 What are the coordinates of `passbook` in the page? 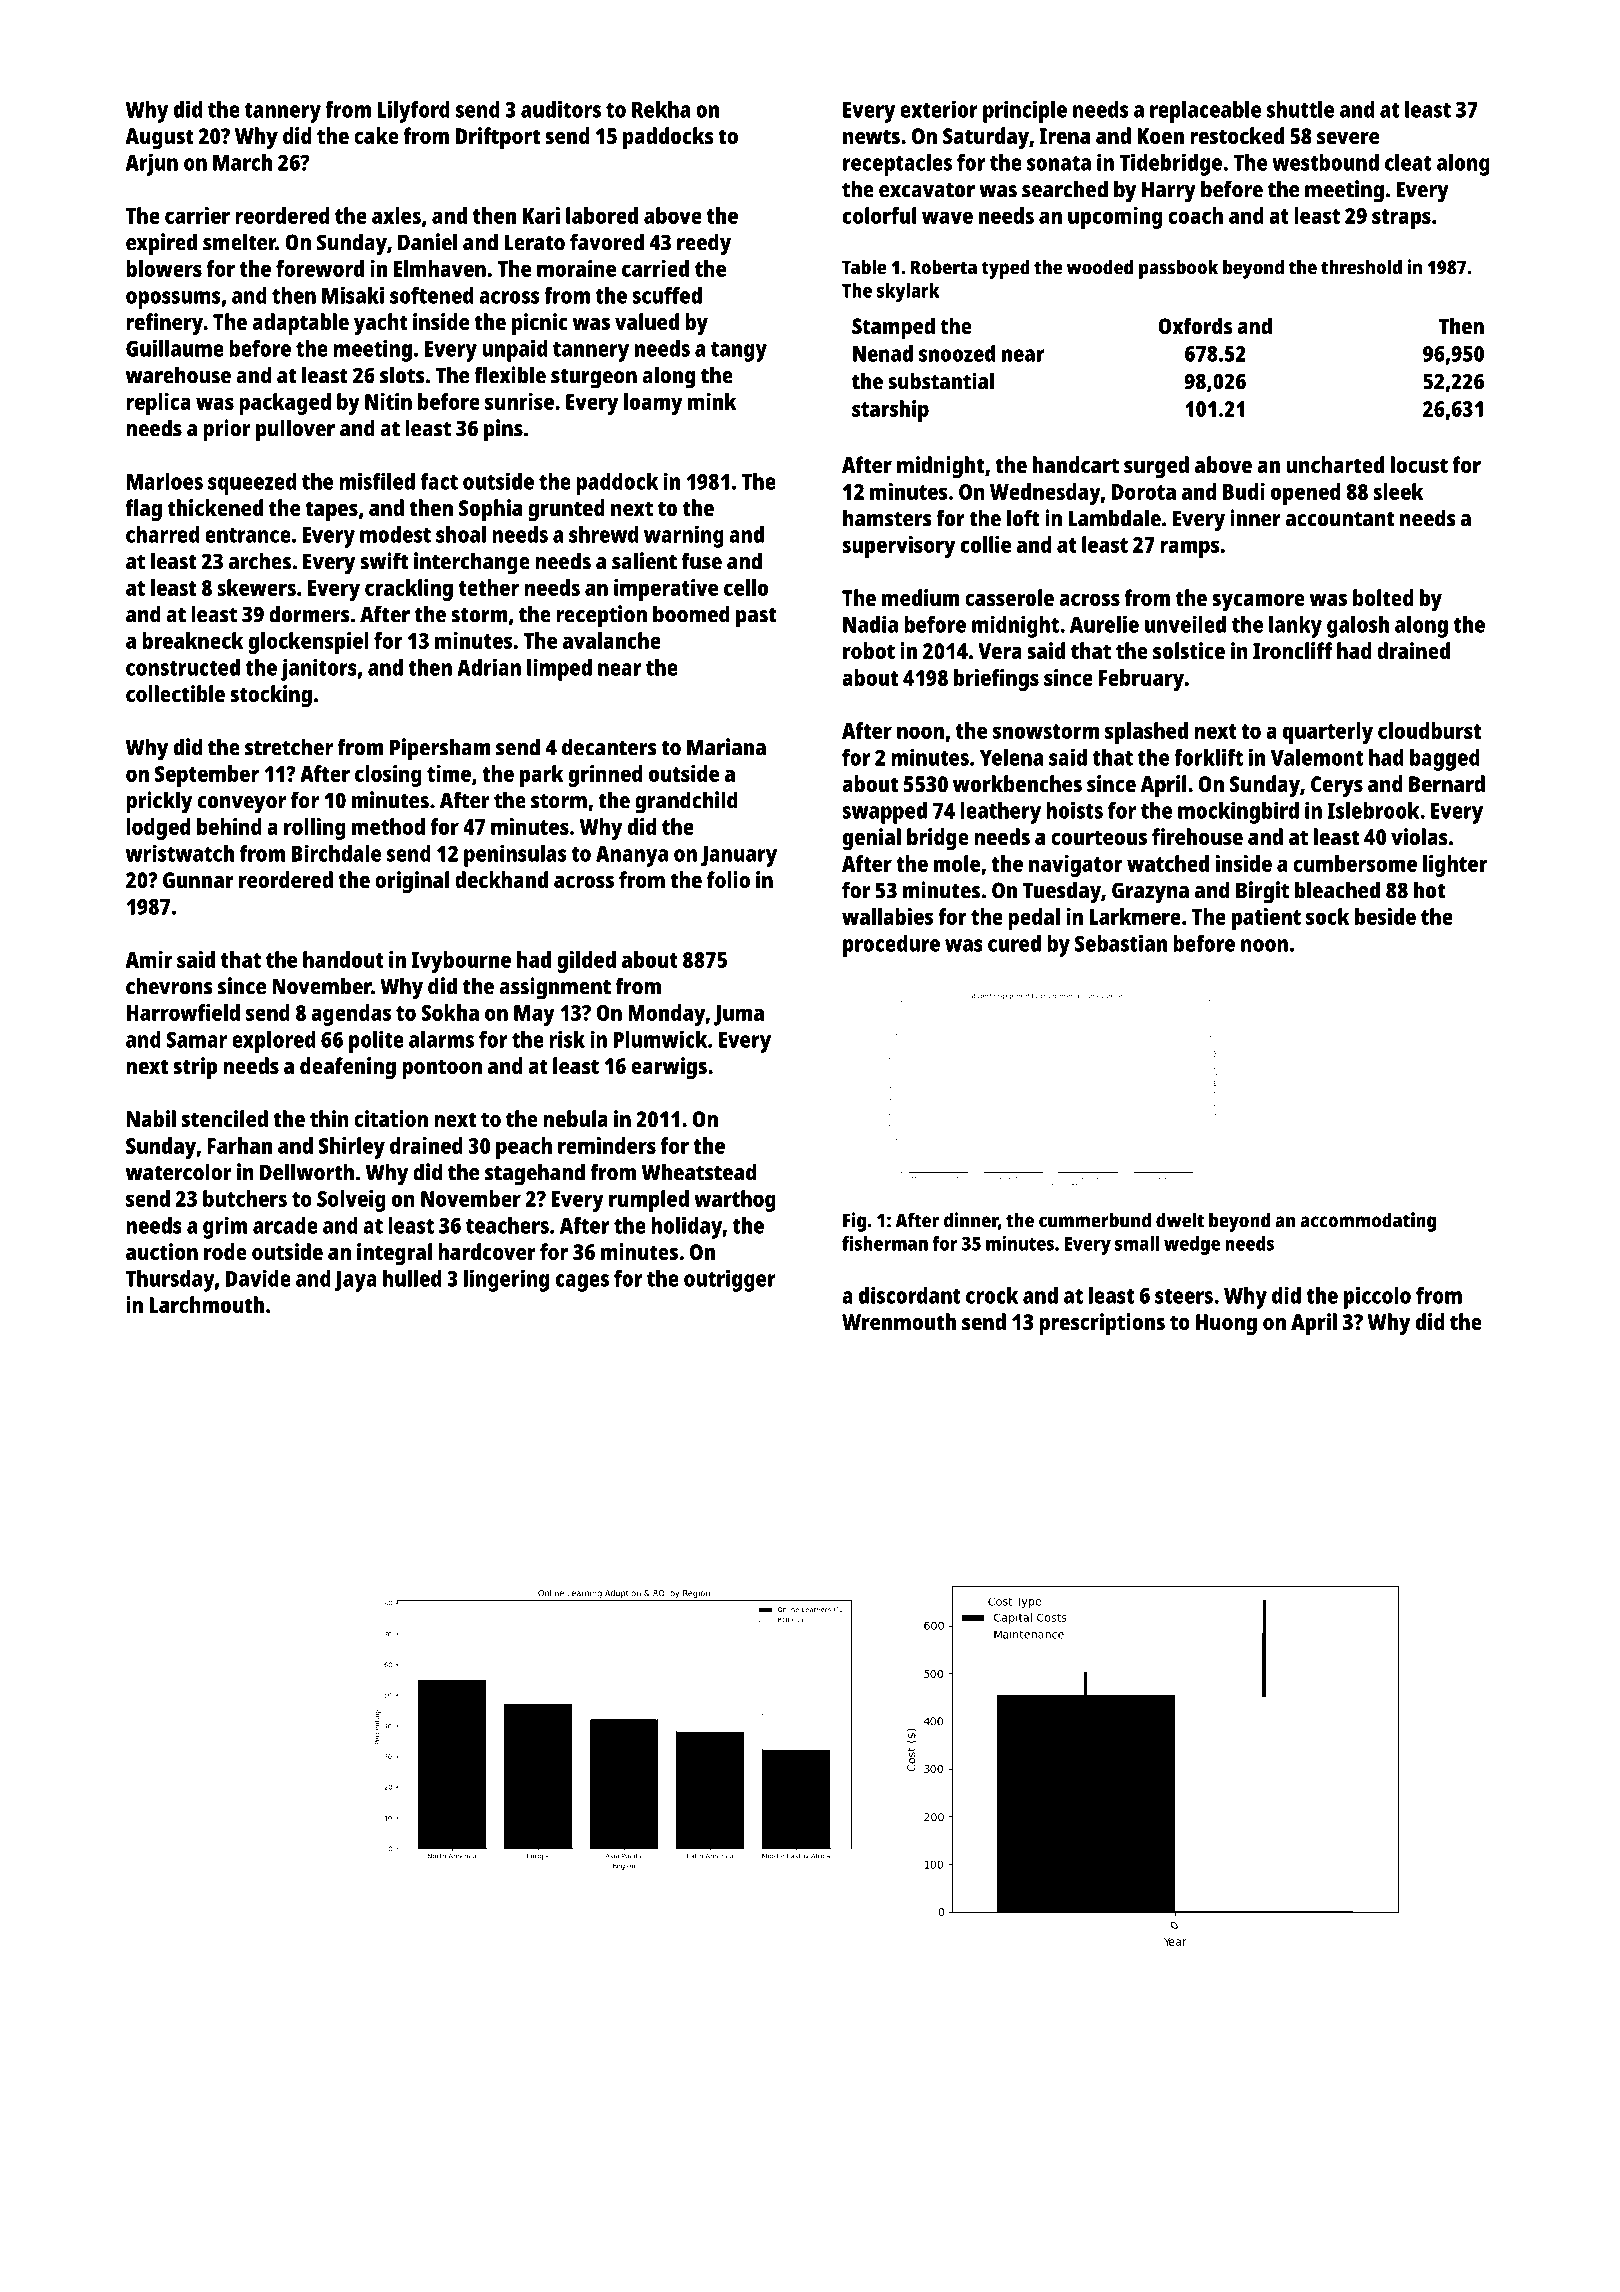 It's located at (1178, 269).
